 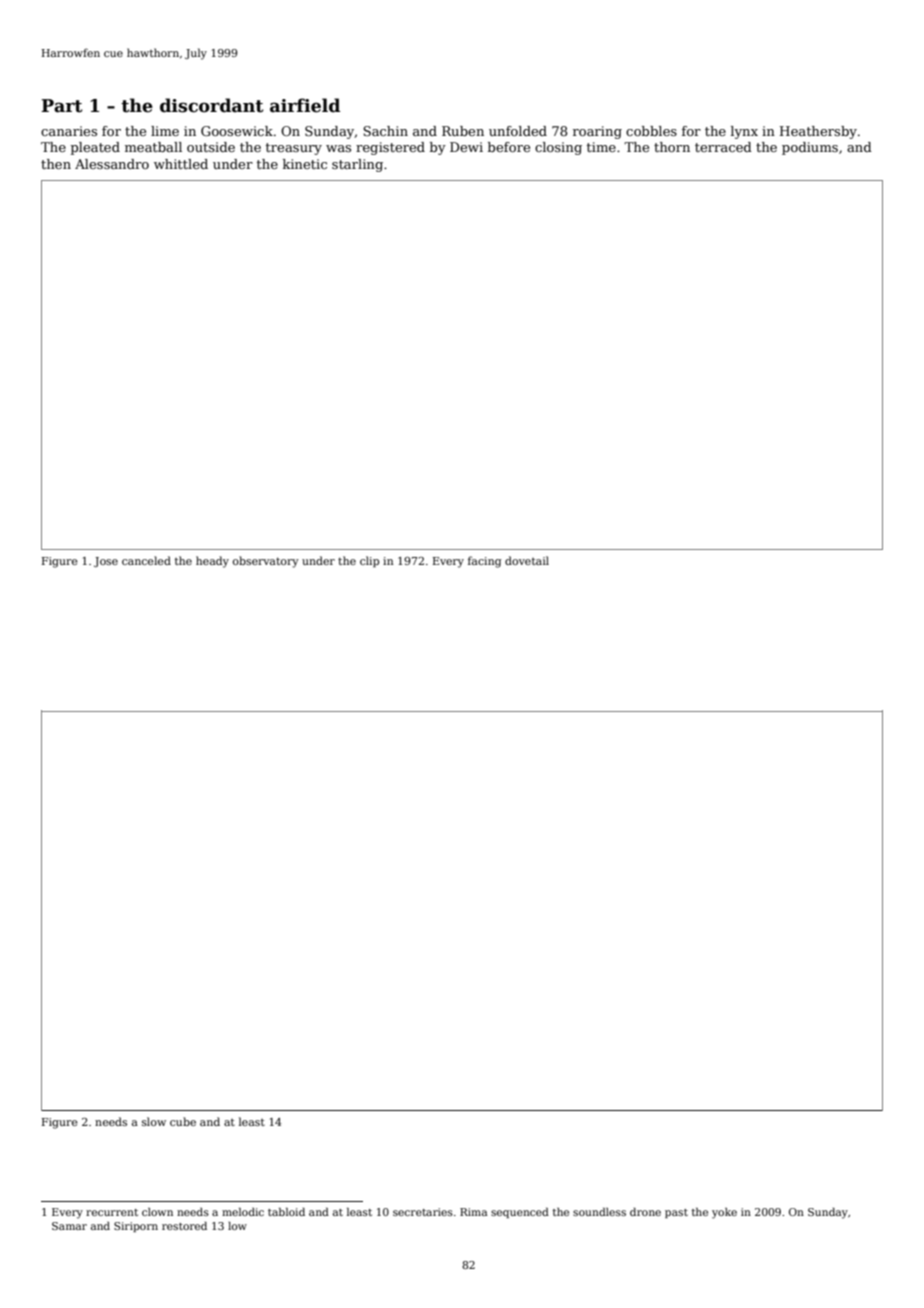 What do you see at coordinates (385, 131) in the image?
I see `Sachin` at bounding box center [385, 131].
